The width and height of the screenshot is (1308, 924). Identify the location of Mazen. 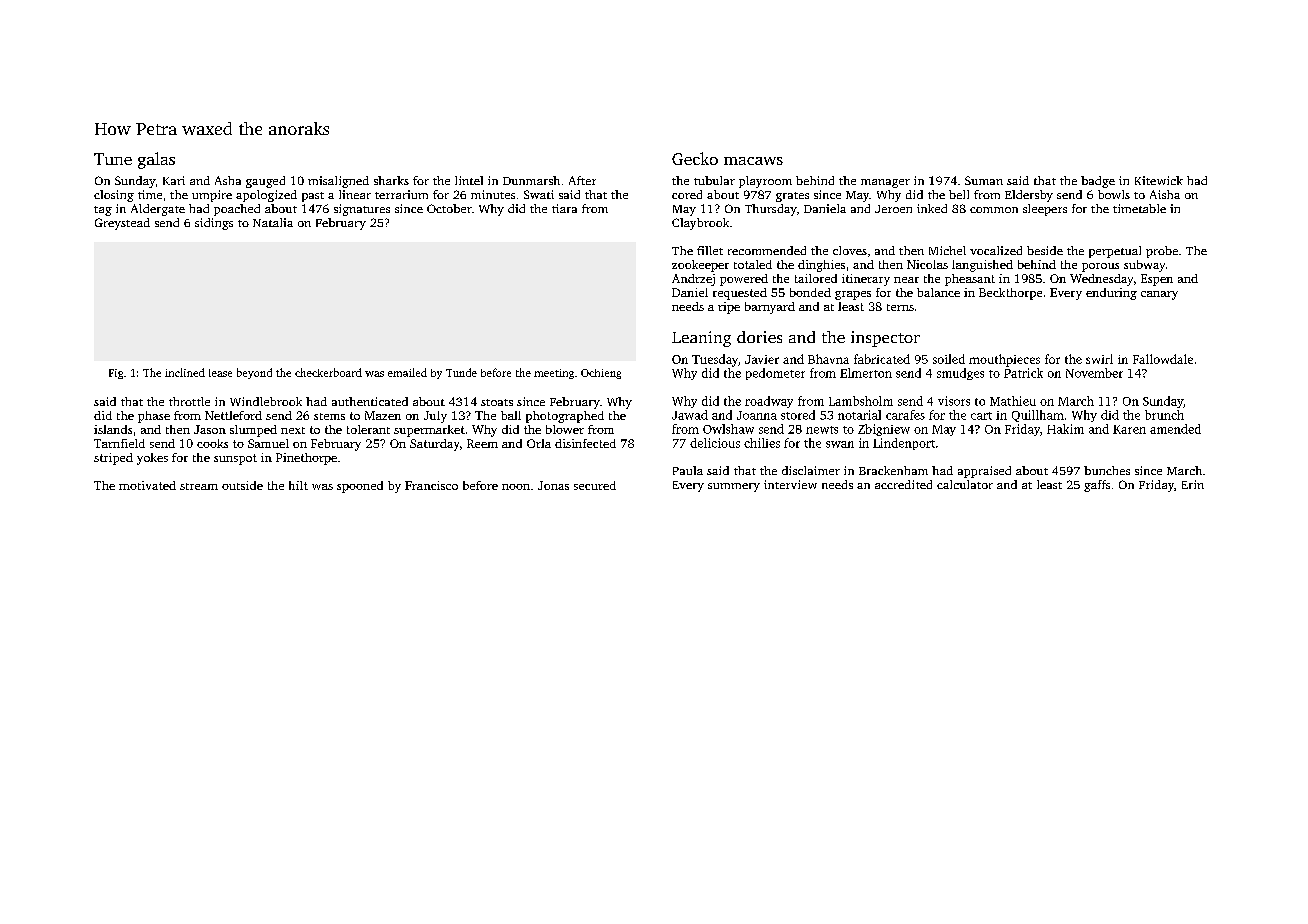
(383, 415).
